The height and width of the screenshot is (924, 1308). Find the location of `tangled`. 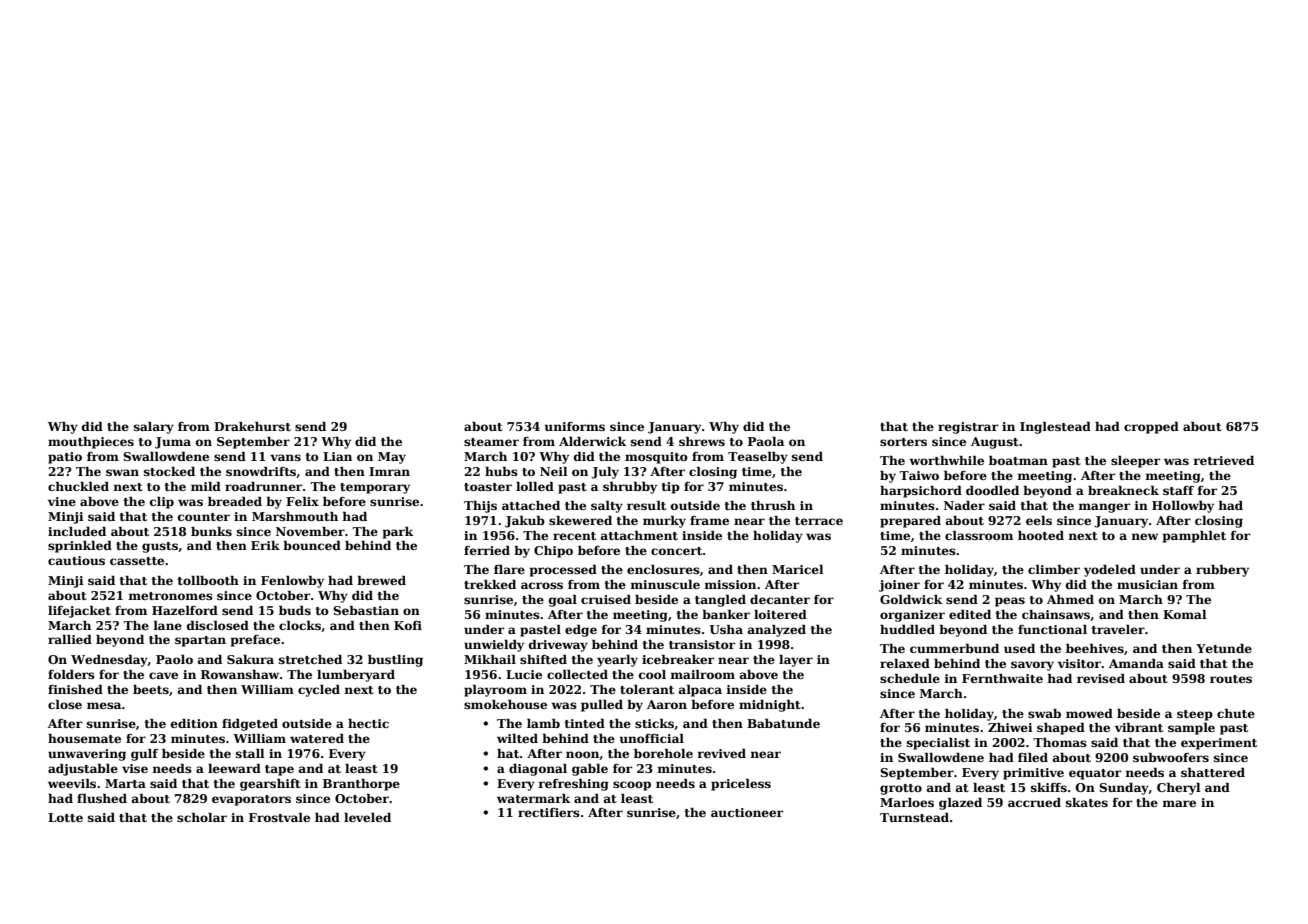

tangled is located at coordinates (720, 601).
